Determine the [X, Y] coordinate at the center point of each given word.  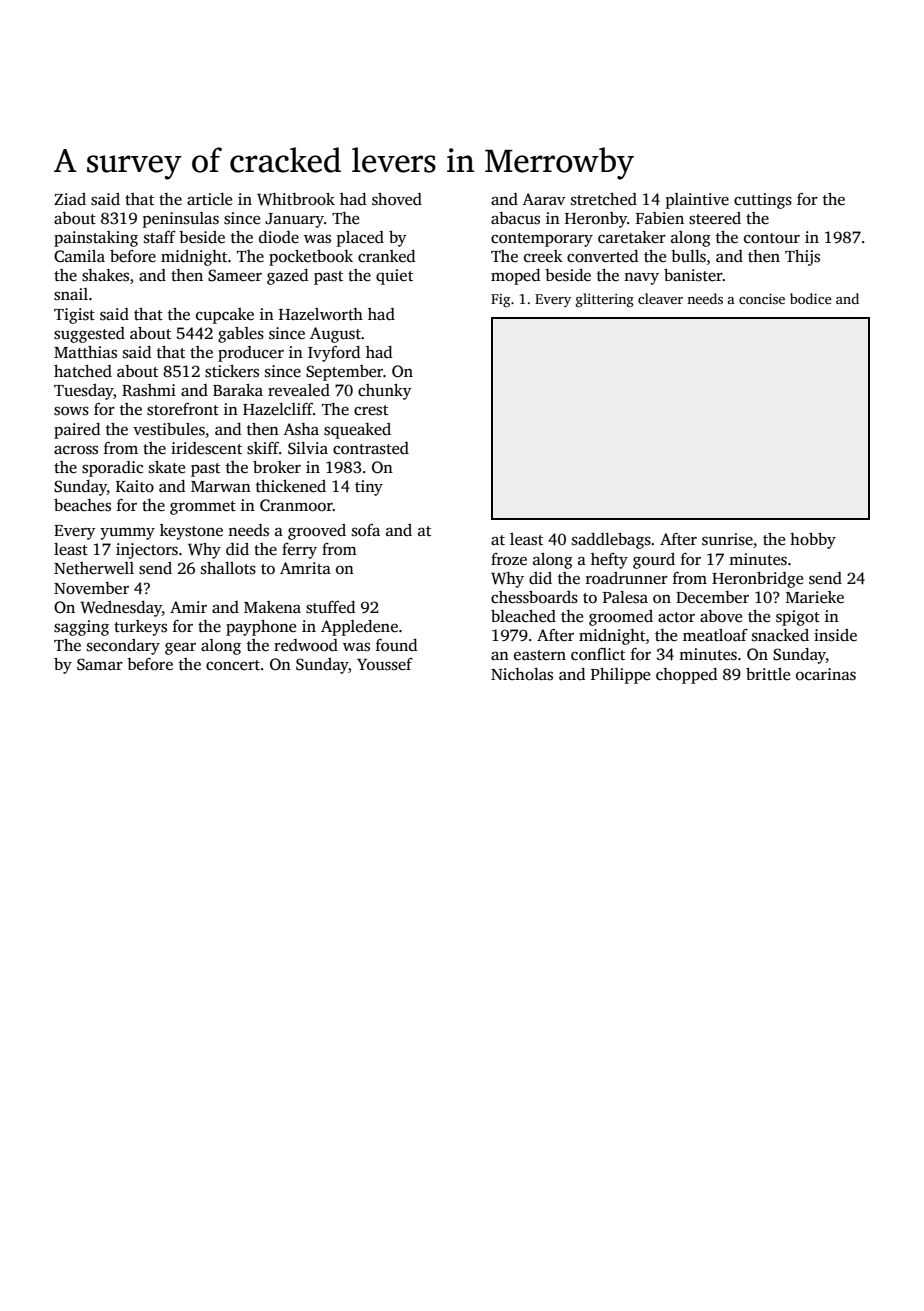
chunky [385, 392]
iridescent [206, 448]
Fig [500, 301]
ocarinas [826, 674]
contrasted [371, 448]
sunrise [727, 539]
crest [371, 410]
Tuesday [84, 392]
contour [772, 238]
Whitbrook [296, 199]
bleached [523, 616]
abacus [515, 218]
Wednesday [121, 609]
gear [180, 649]
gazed [287, 277]
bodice [811, 298]
